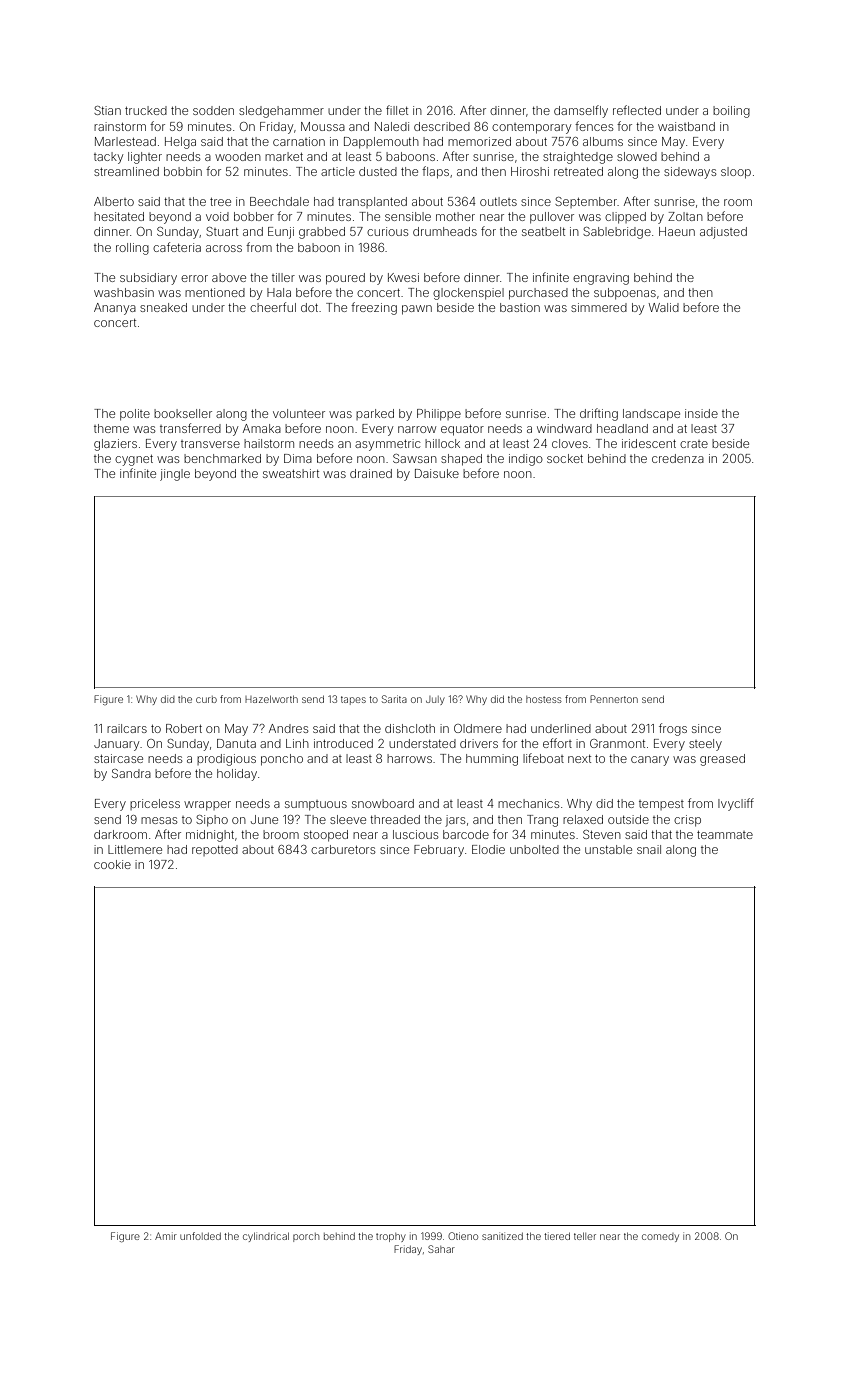 Image resolution: width=849 pixels, height=1400 pixels. Describe the element at coordinates (391, 1237) in the screenshot. I see `trophy` at that location.
